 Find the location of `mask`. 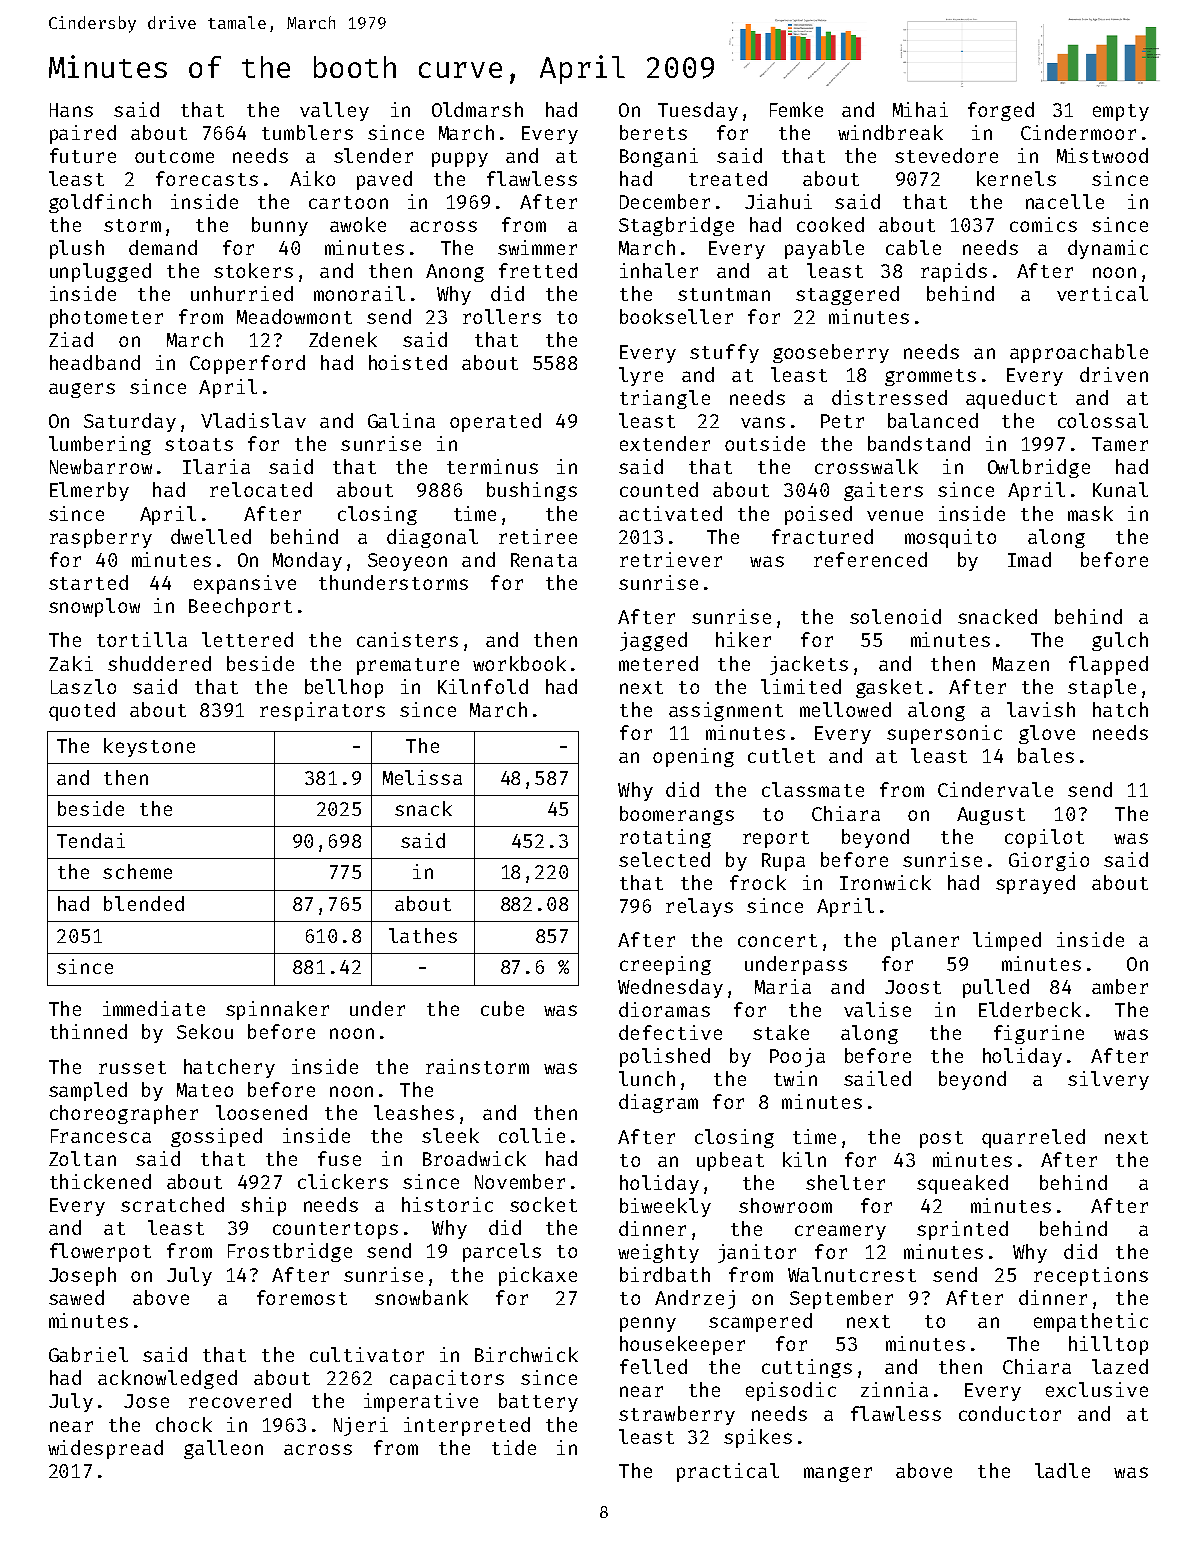

mask is located at coordinates (1090, 513).
